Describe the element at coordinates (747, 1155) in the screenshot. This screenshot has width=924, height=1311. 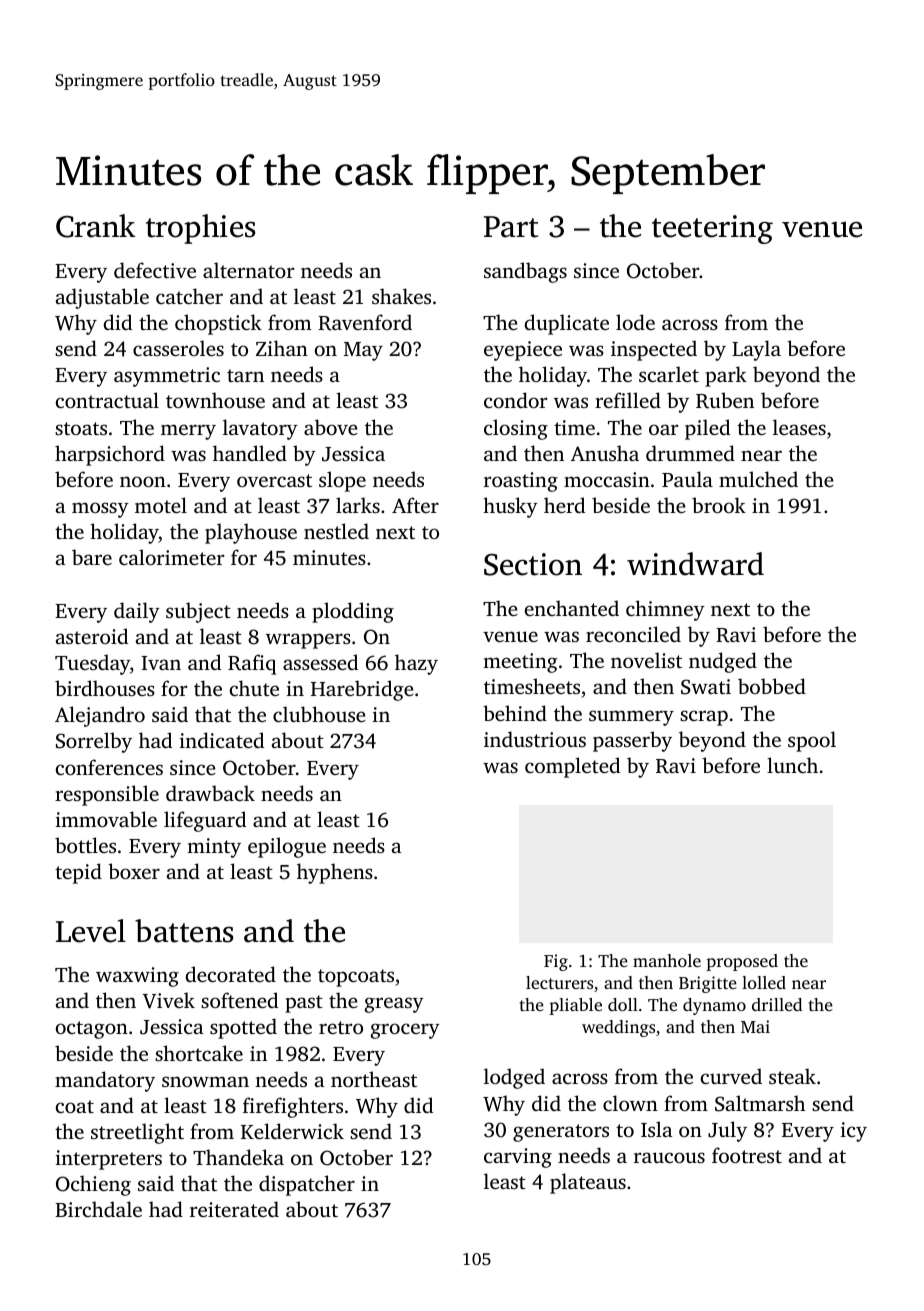
I see `footrest` at that location.
